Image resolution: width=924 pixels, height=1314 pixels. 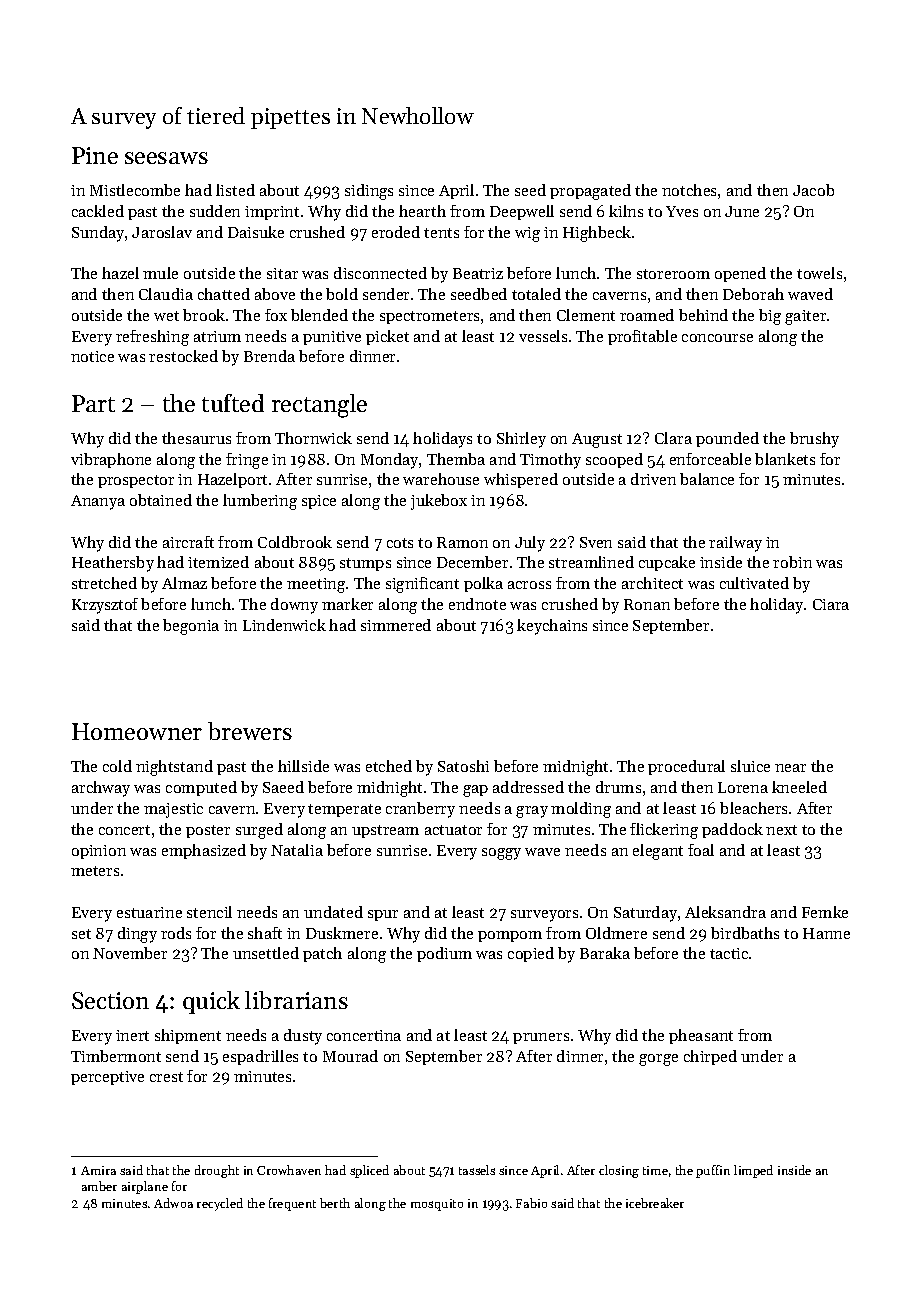 I want to click on soggy, so click(x=501, y=854).
